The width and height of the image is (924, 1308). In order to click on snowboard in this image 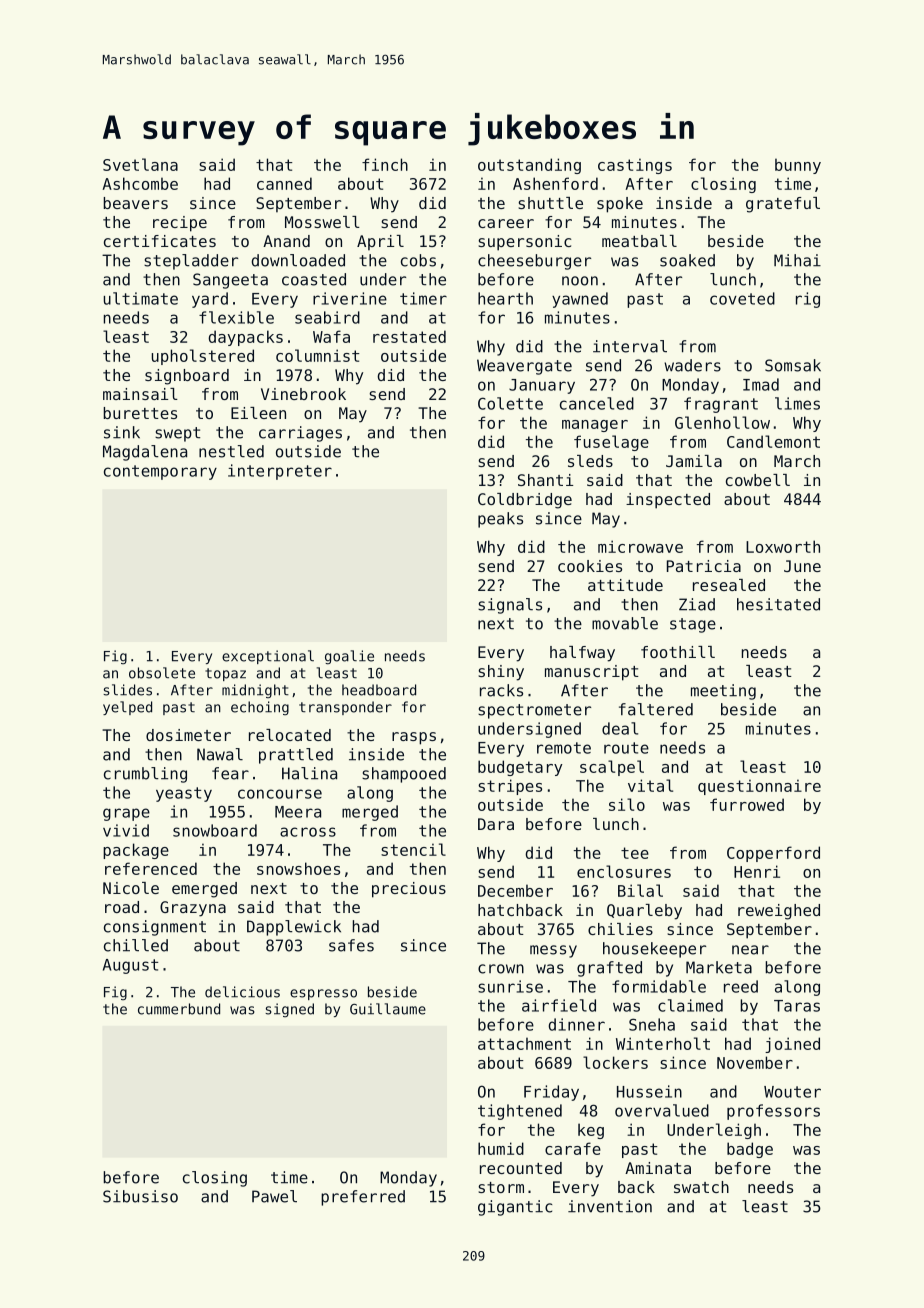, I will do `click(215, 830)`.
